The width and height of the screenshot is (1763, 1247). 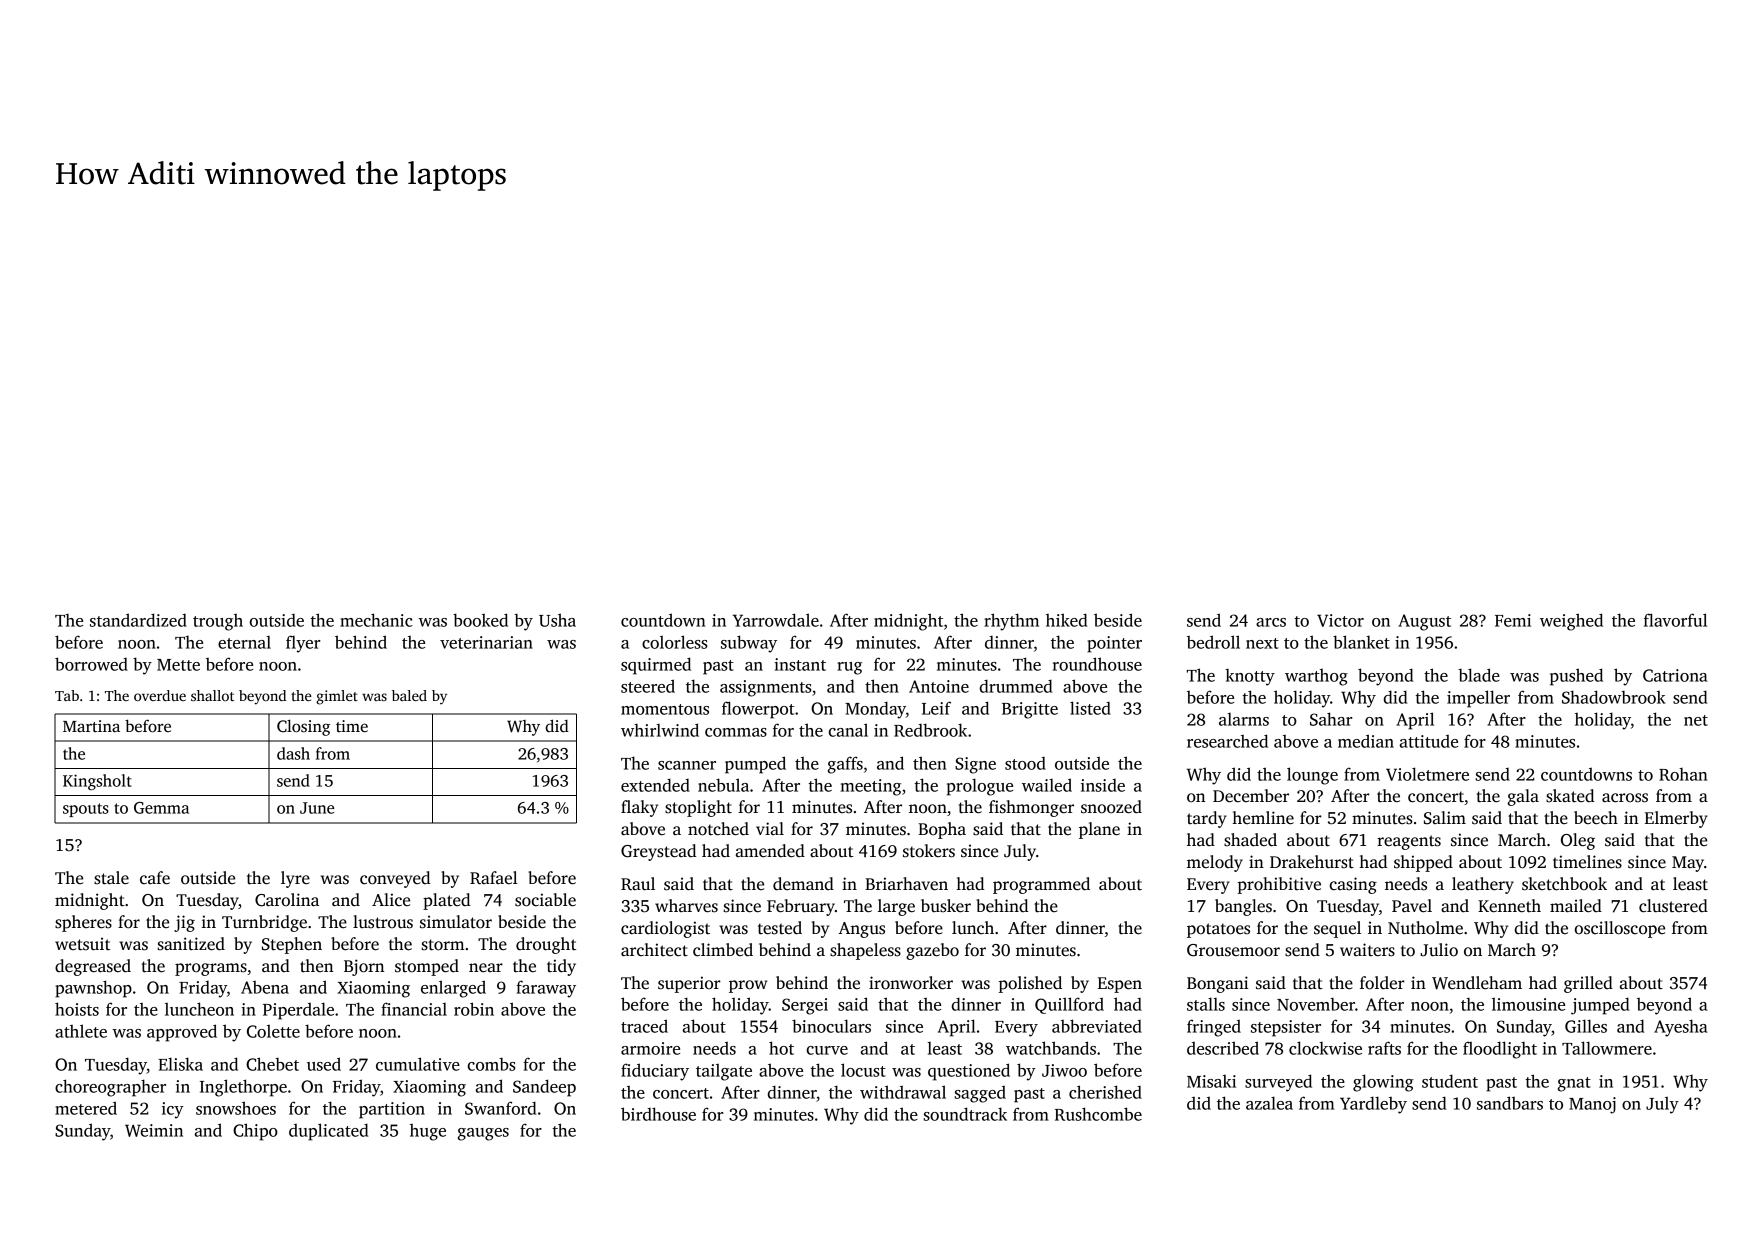 What do you see at coordinates (303, 727) in the screenshot?
I see `Closing` at bounding box center [303, 727].
